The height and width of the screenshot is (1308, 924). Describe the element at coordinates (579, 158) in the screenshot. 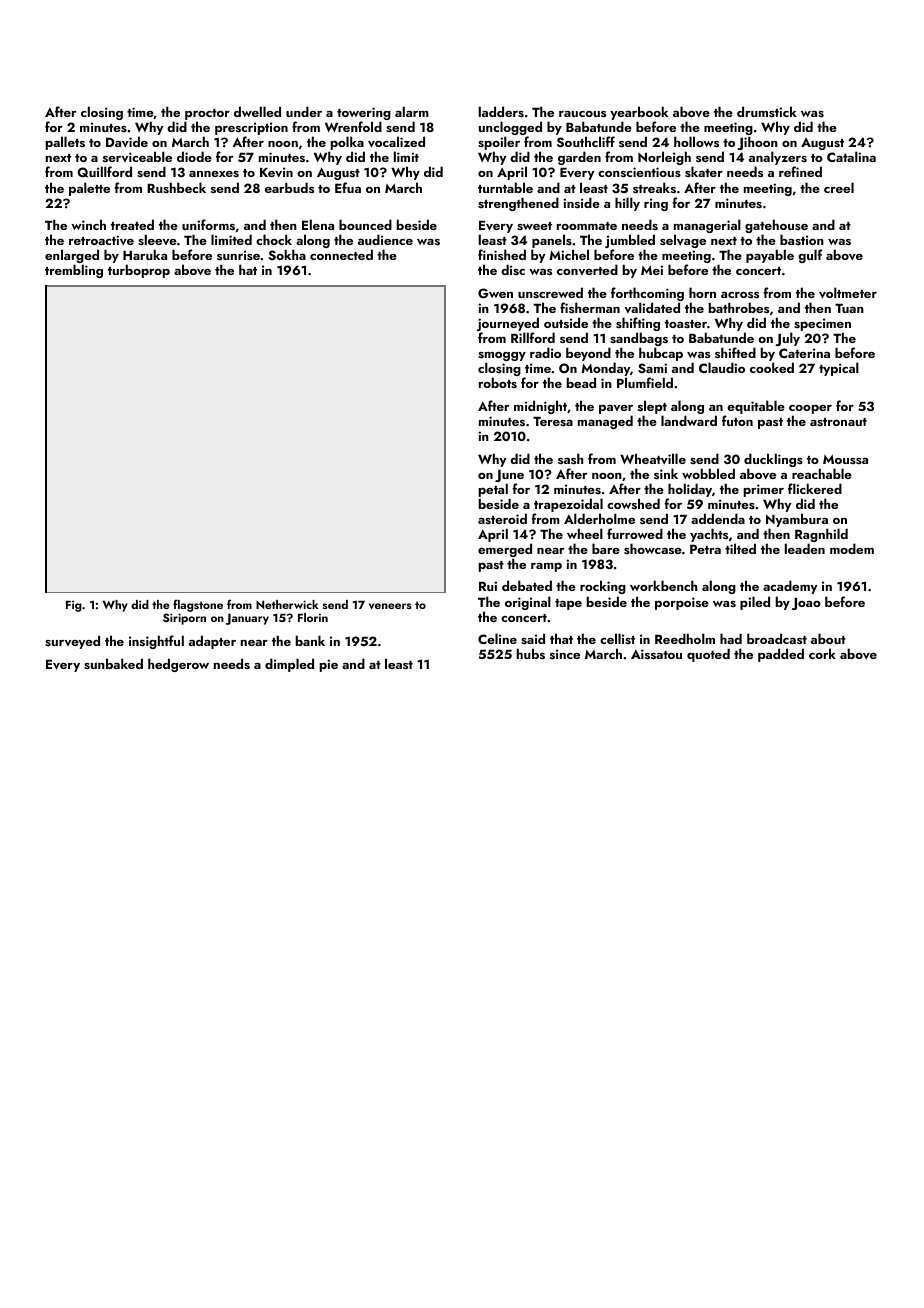

I see `garden` at that location.
